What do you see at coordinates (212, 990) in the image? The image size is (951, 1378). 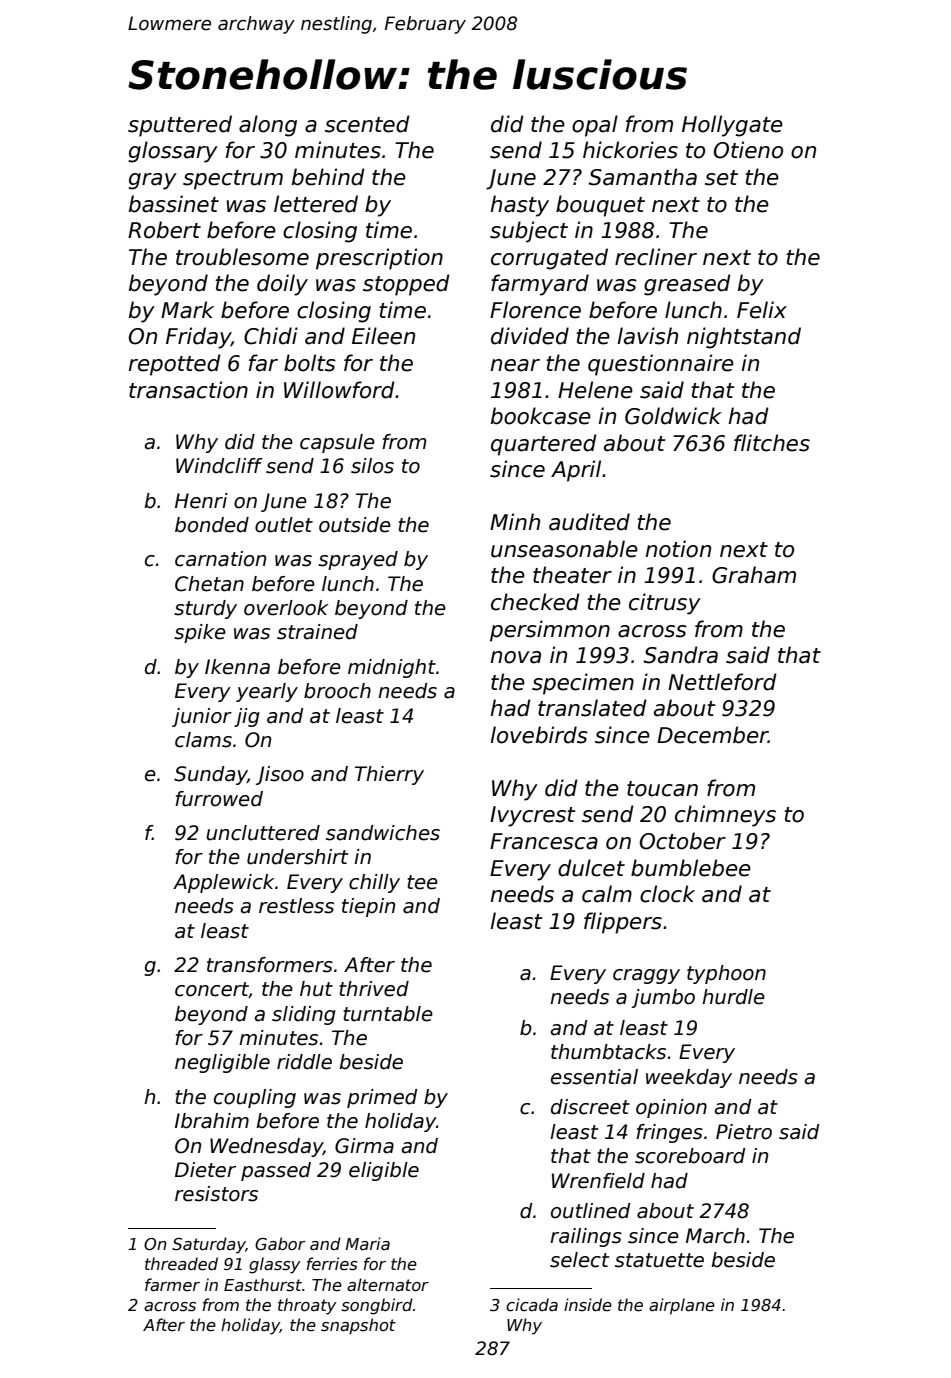 I see `concert` at bounding box center [212, 990].
